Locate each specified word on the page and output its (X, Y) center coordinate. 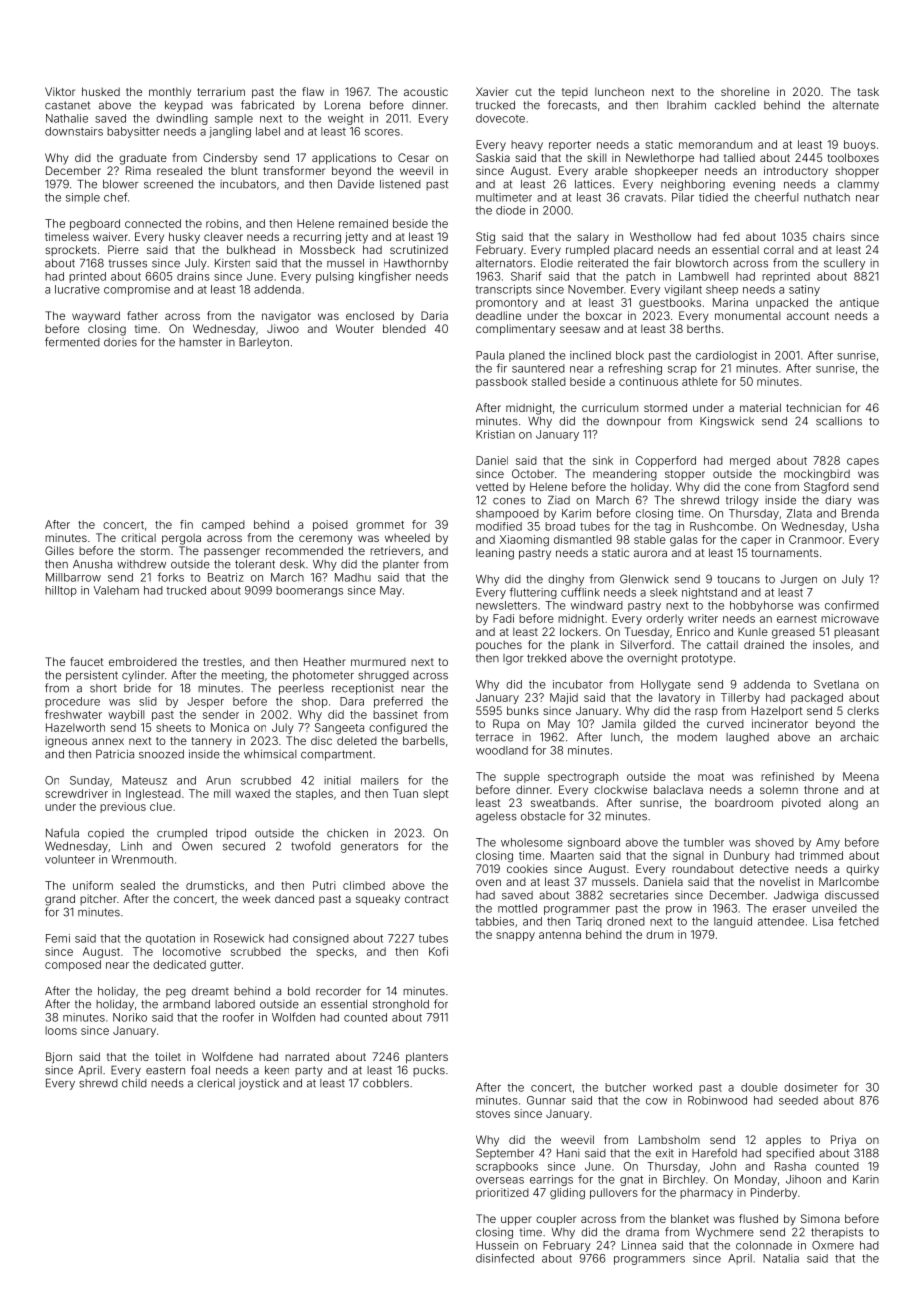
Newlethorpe (660, 159)
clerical (216, 1083)
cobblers (386, 1083)
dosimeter (811, 1087)
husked (101, 91)
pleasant (856, 633)
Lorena (342, 105)
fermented (72, 342)
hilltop (61, 591)
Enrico (693, 631)
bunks (523, 710)
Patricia (115, 754)
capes (863, 462)
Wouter (355, 328)
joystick (259, 1084)
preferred (398, 702)
